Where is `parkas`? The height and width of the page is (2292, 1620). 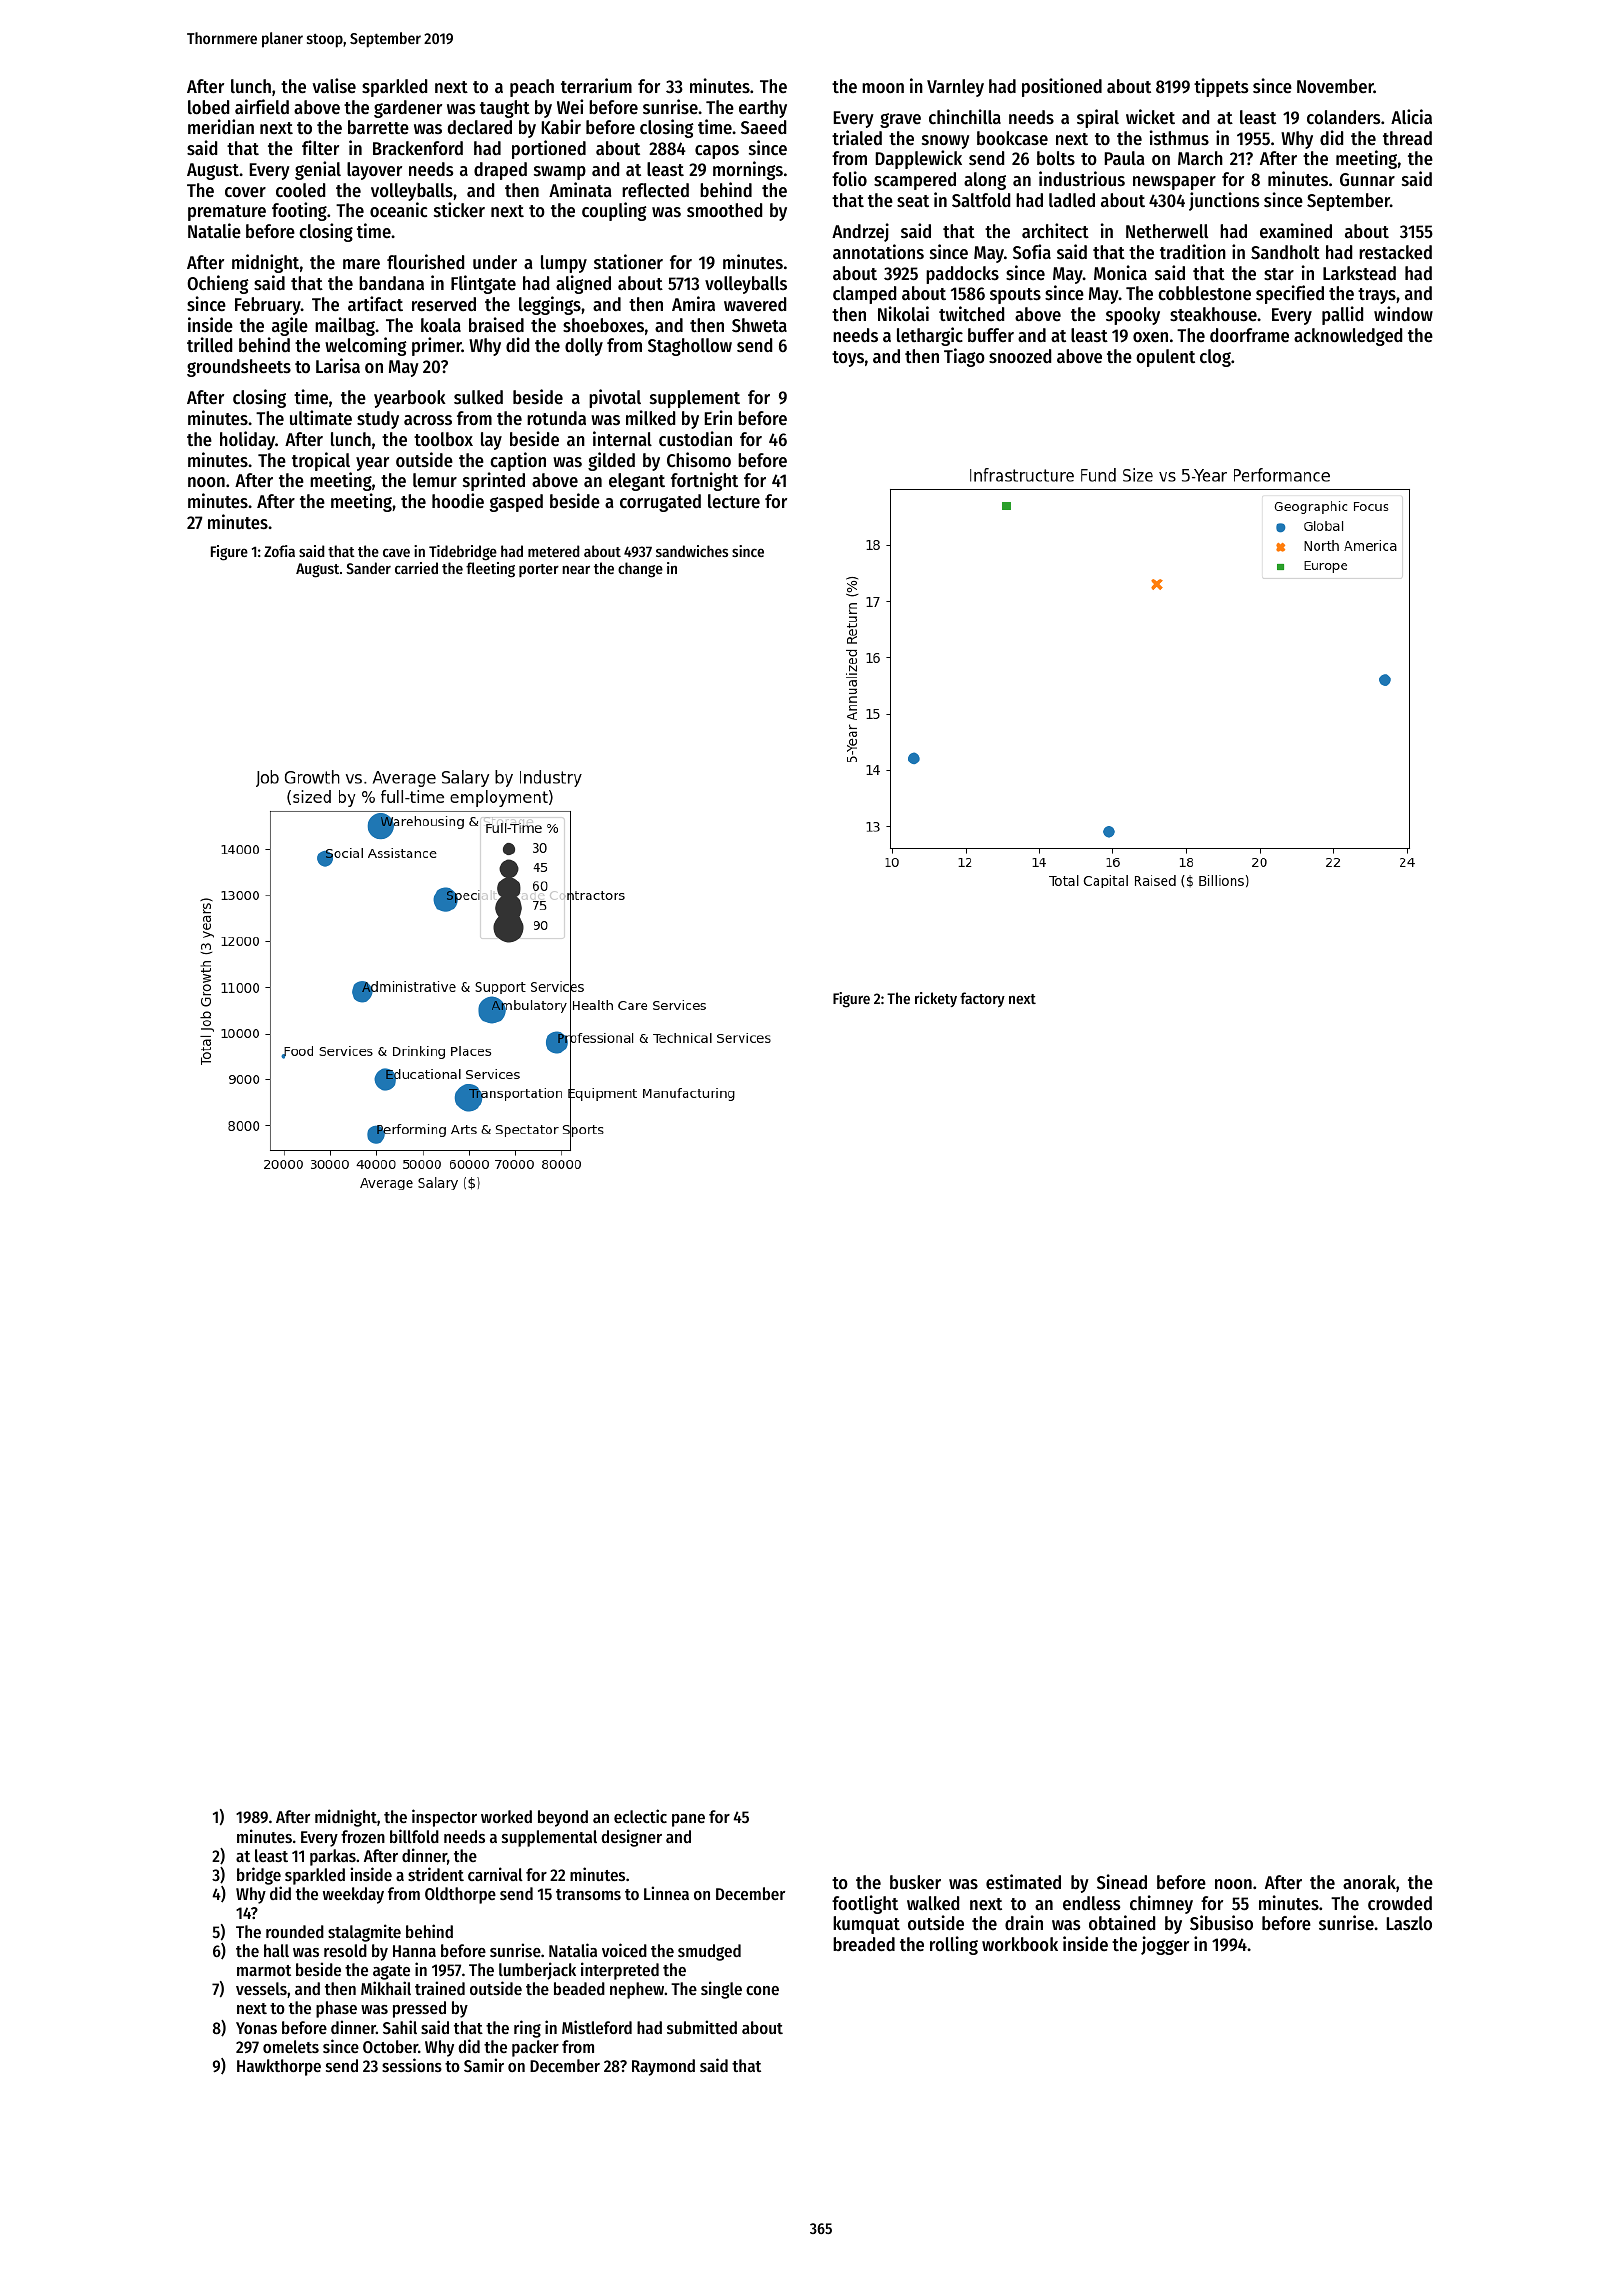
parkas is located at coordinates (333, 1857).
